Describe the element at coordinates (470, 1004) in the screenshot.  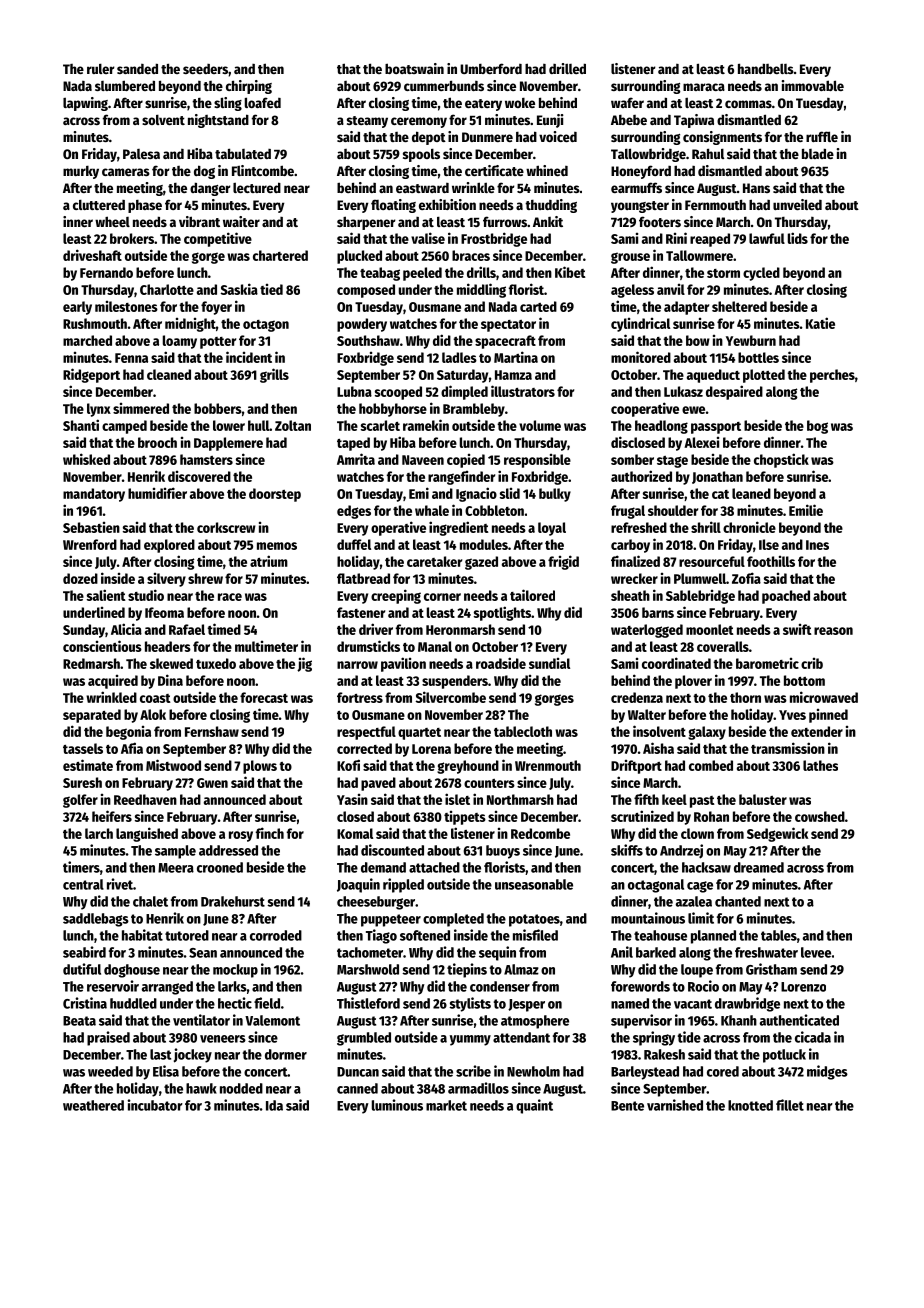
I see `stylists` at that location.
